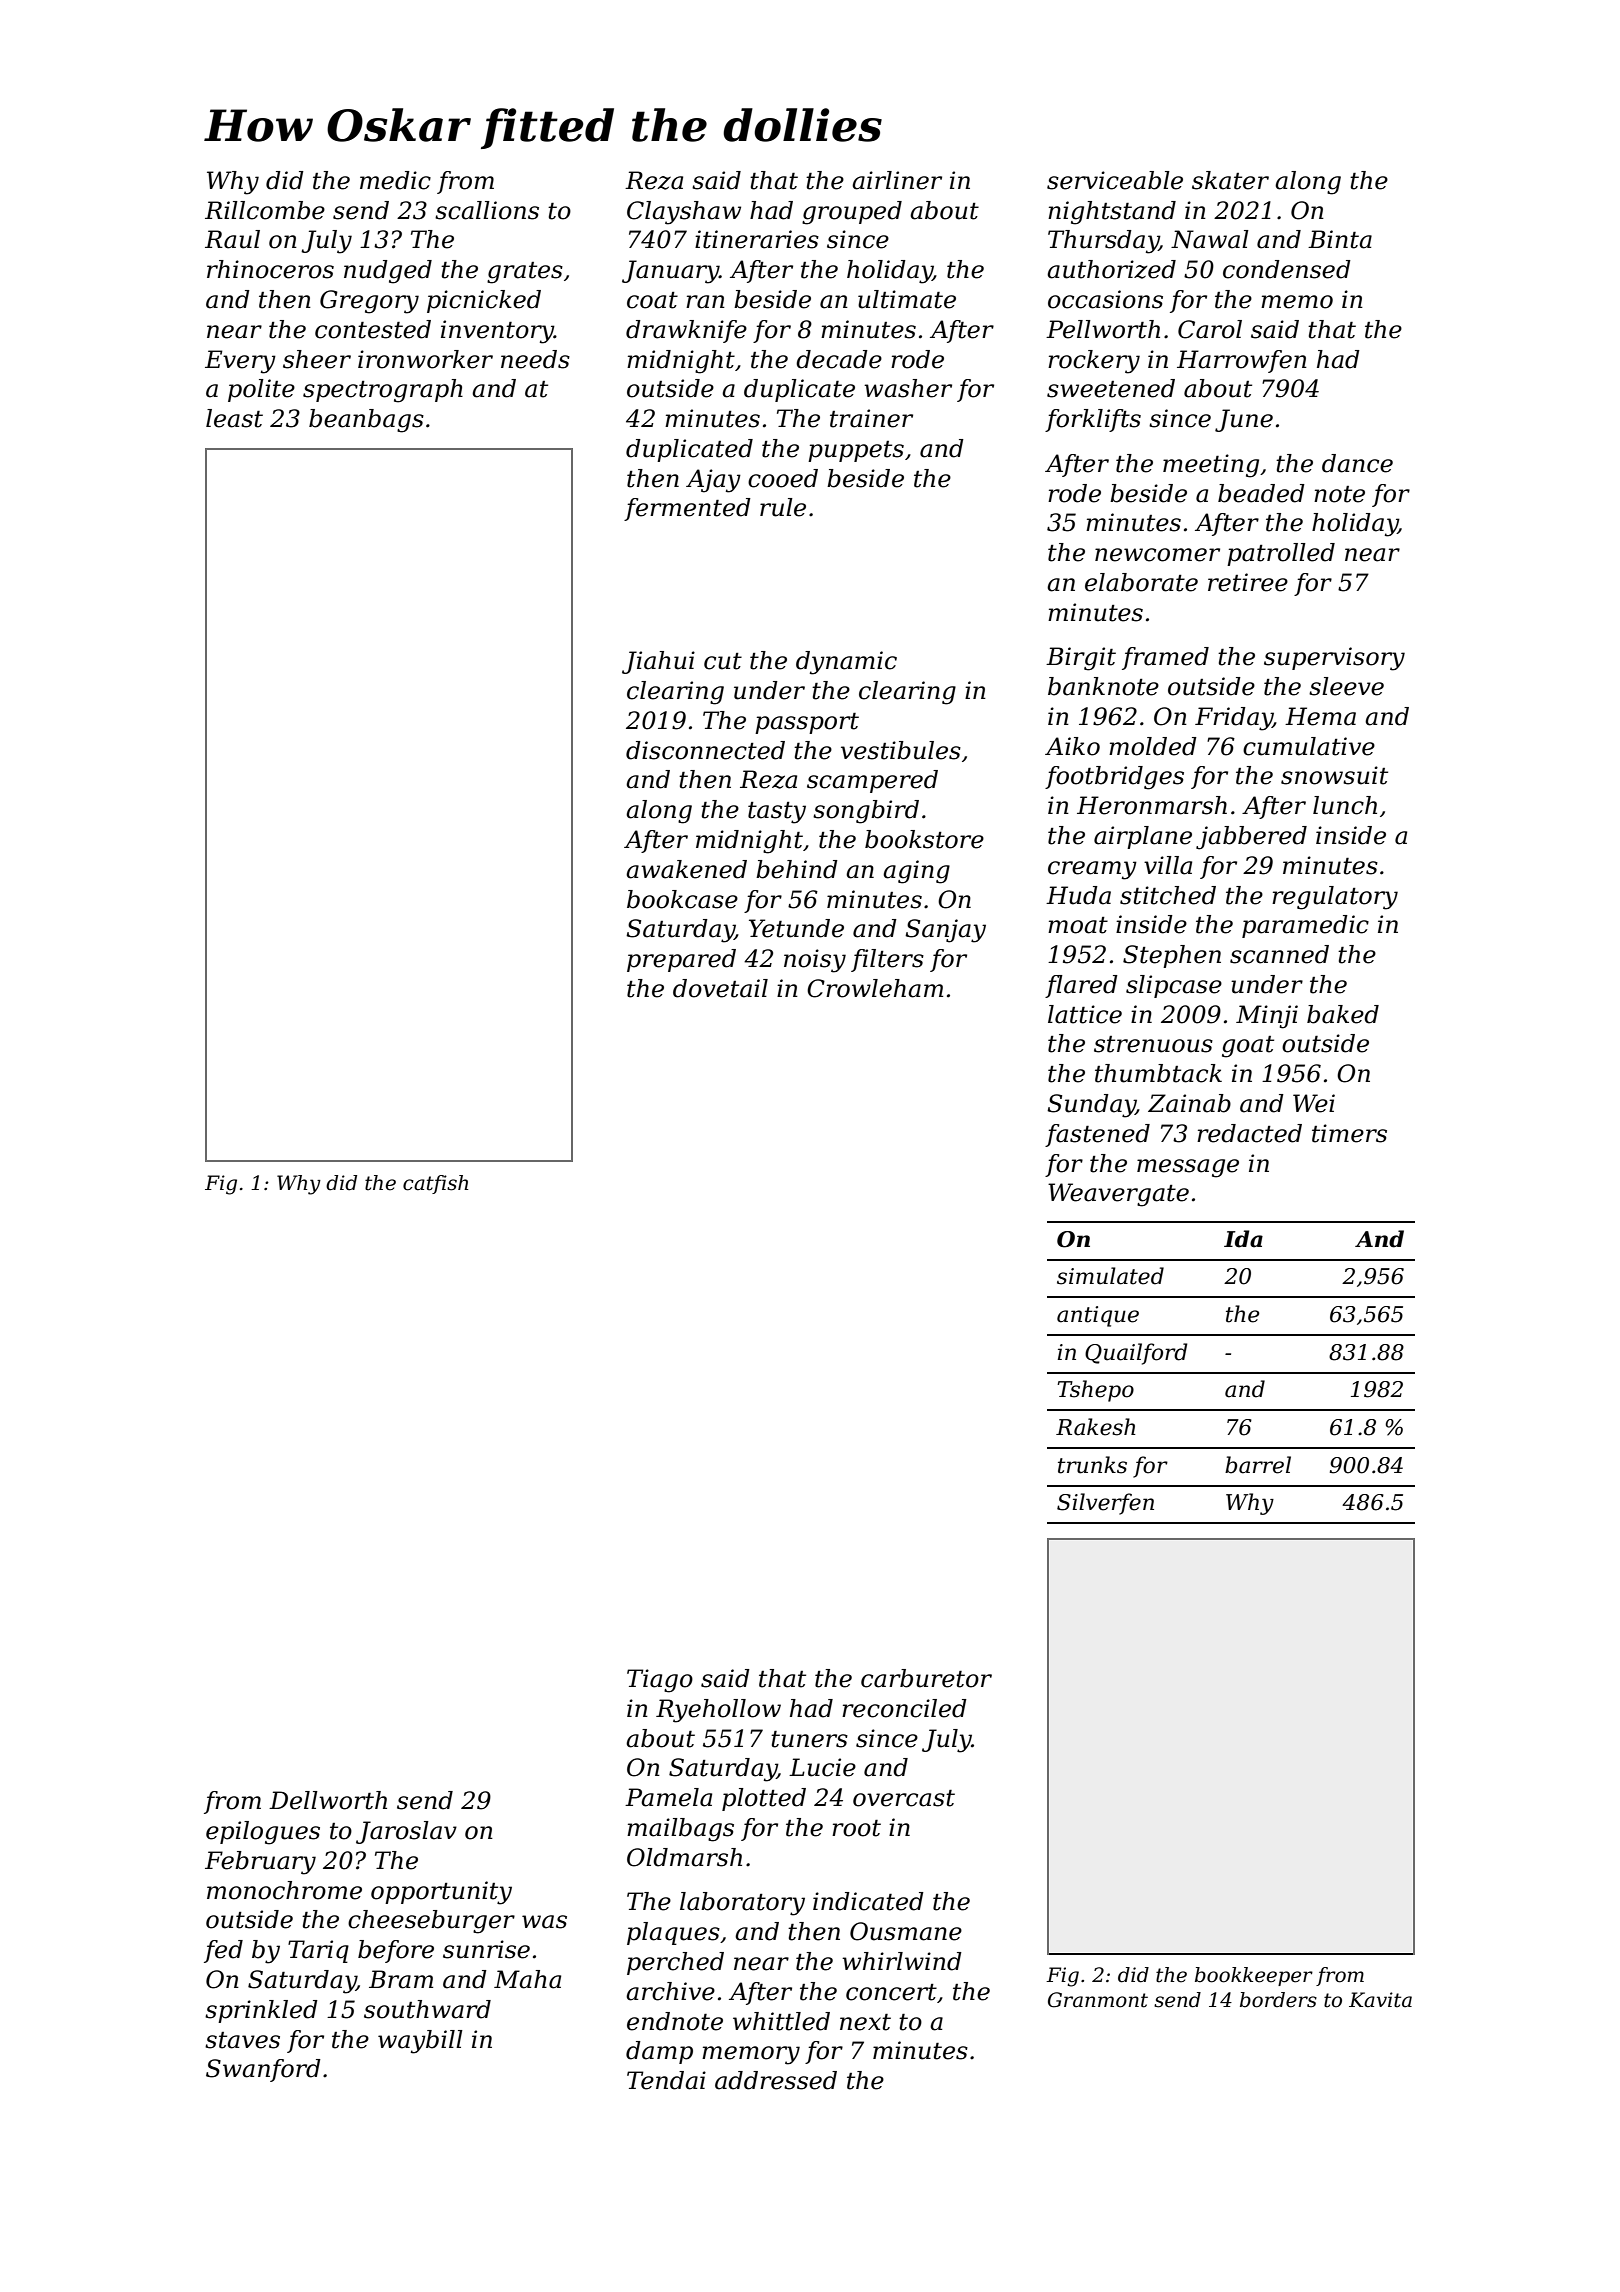 The height and width of the page is (2292, 1620). I want to click on airliner, so click(897, 180).
